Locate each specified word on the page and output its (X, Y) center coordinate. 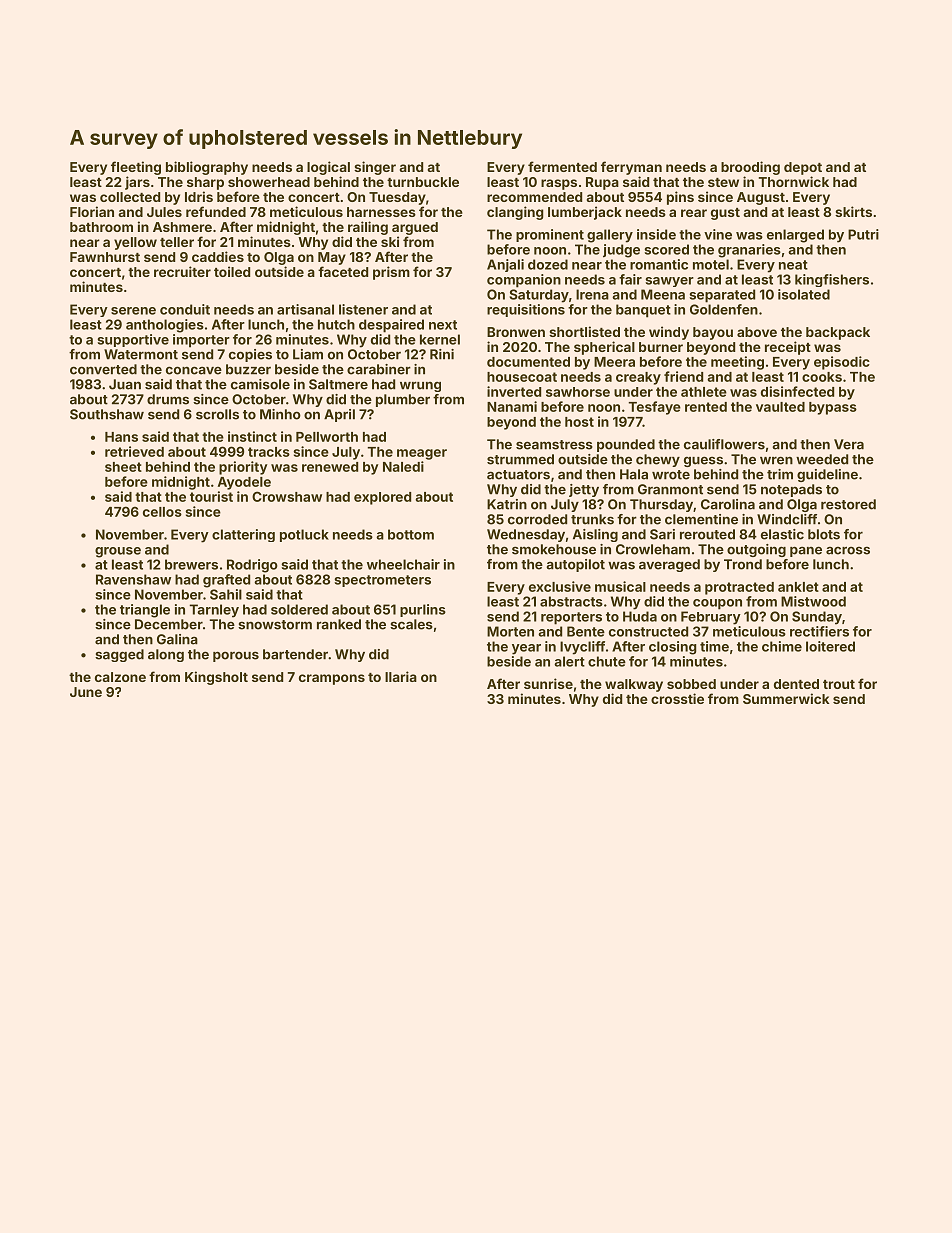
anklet (798, 587)
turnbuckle (423, 182)
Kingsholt (216, 678)
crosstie (677, 698)
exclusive (560, 586)
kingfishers (832, 280)
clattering (243, 535)
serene (133, 311)
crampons (332, 679)
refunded (216, 211)
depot (803, 168)
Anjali (505, 265)
